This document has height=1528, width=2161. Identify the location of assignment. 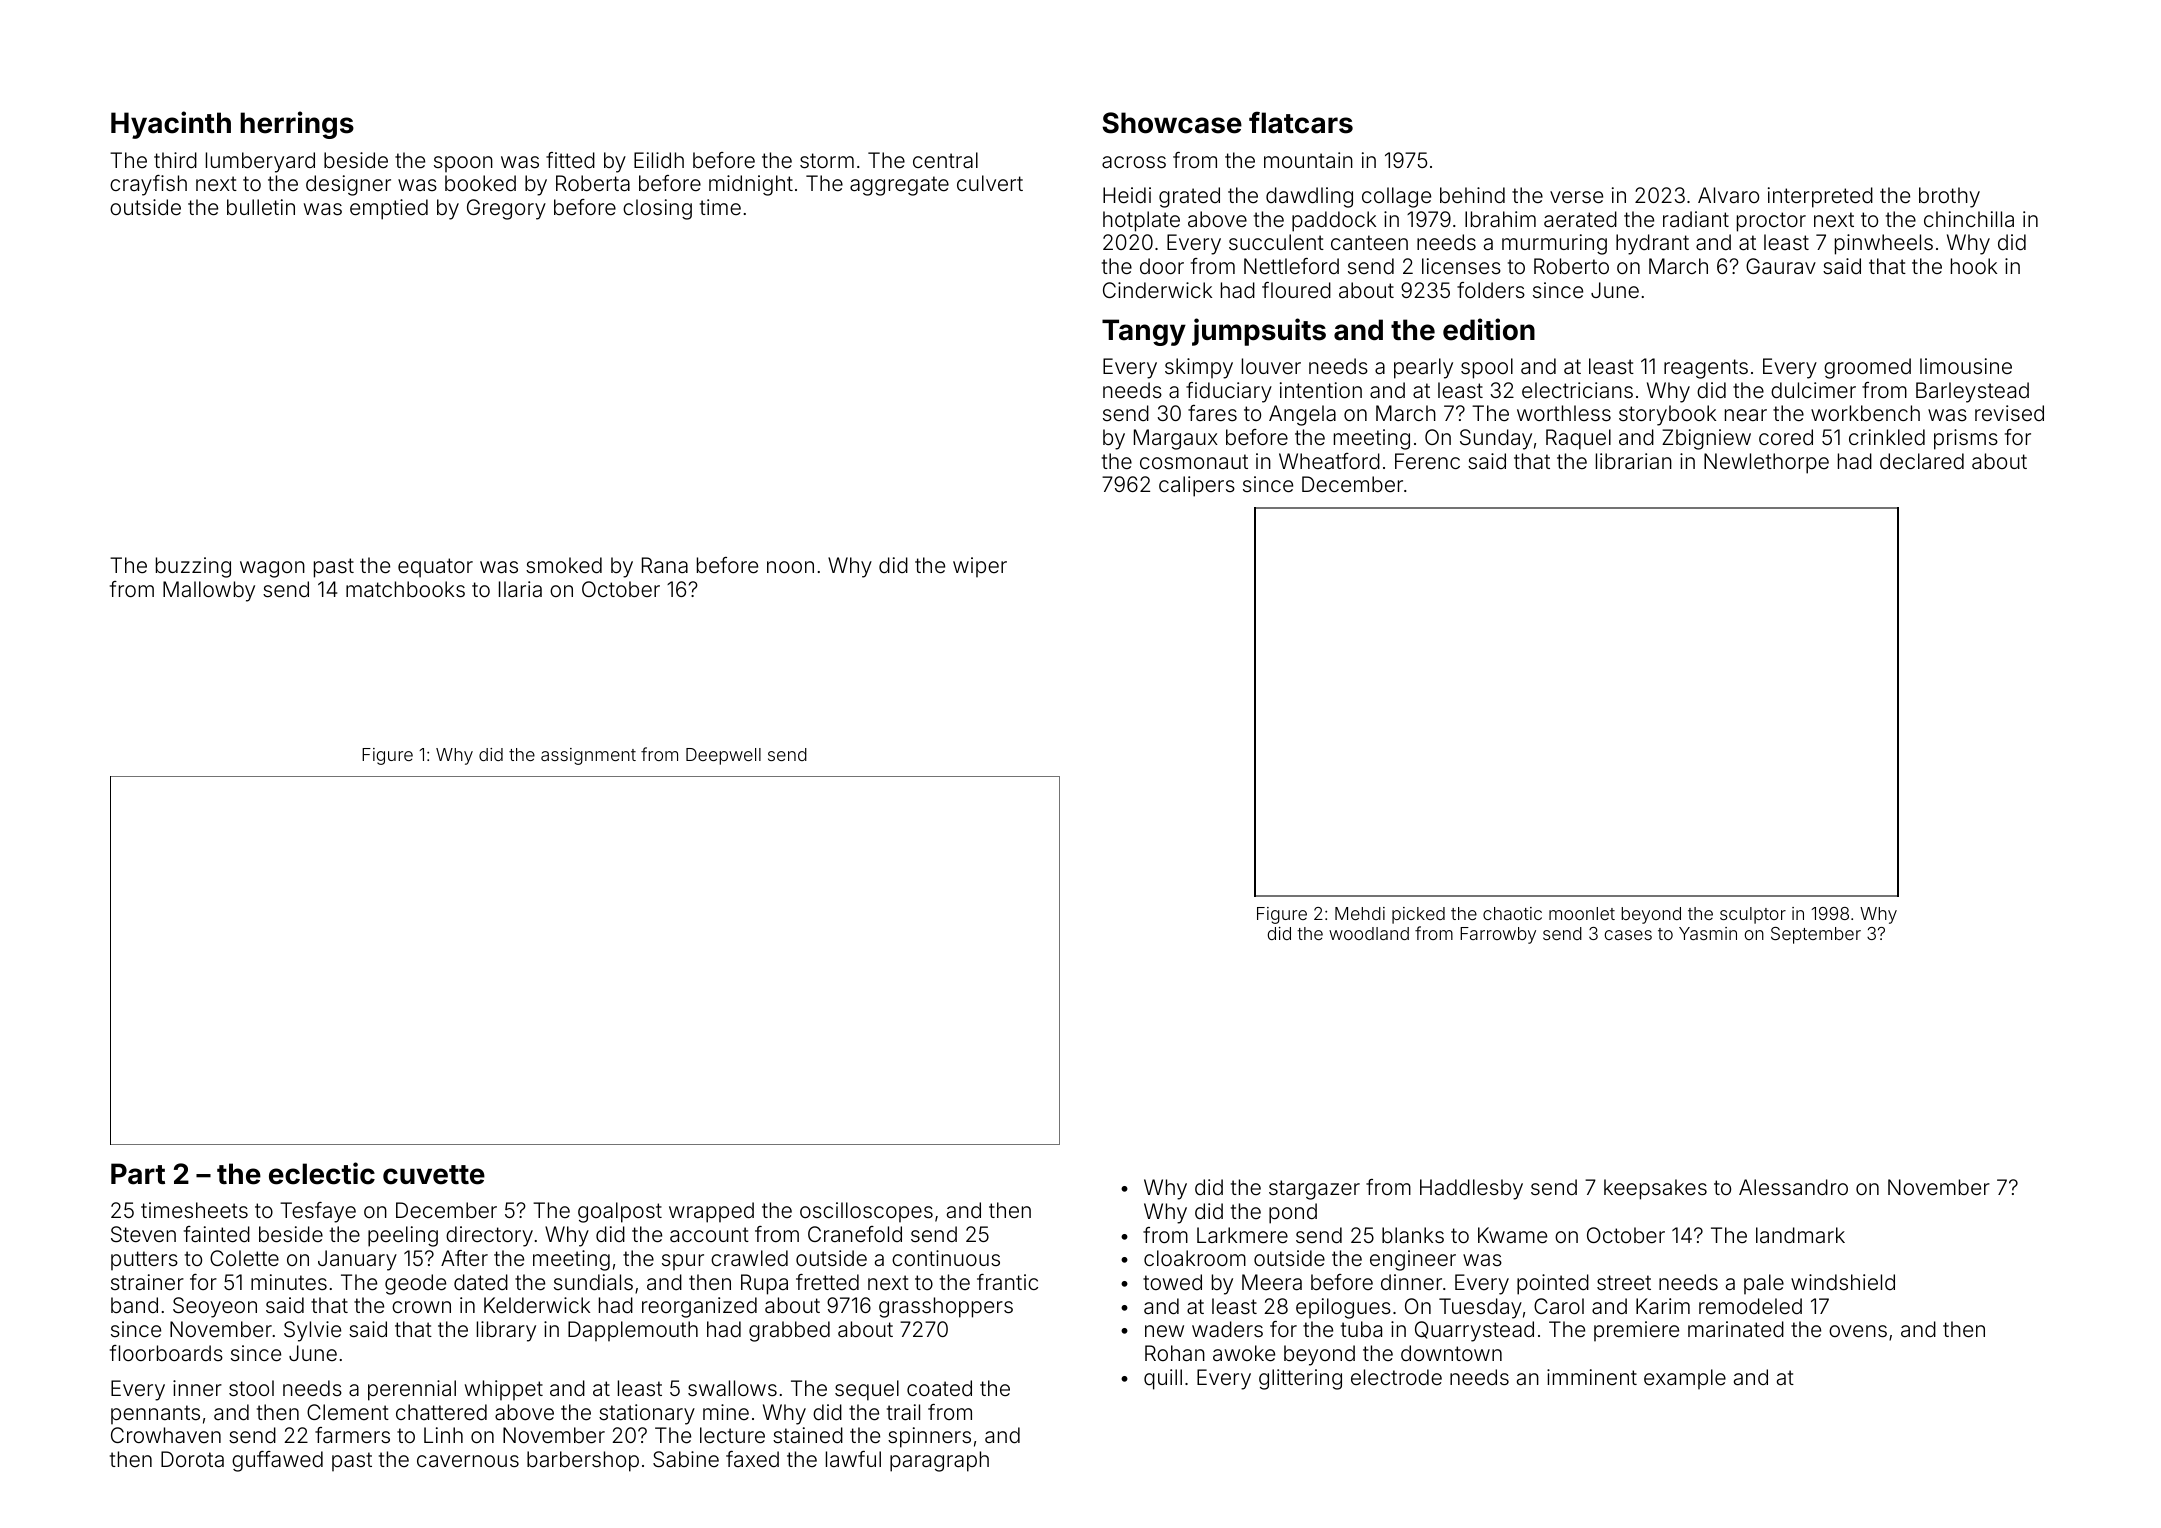
(588, 756).
